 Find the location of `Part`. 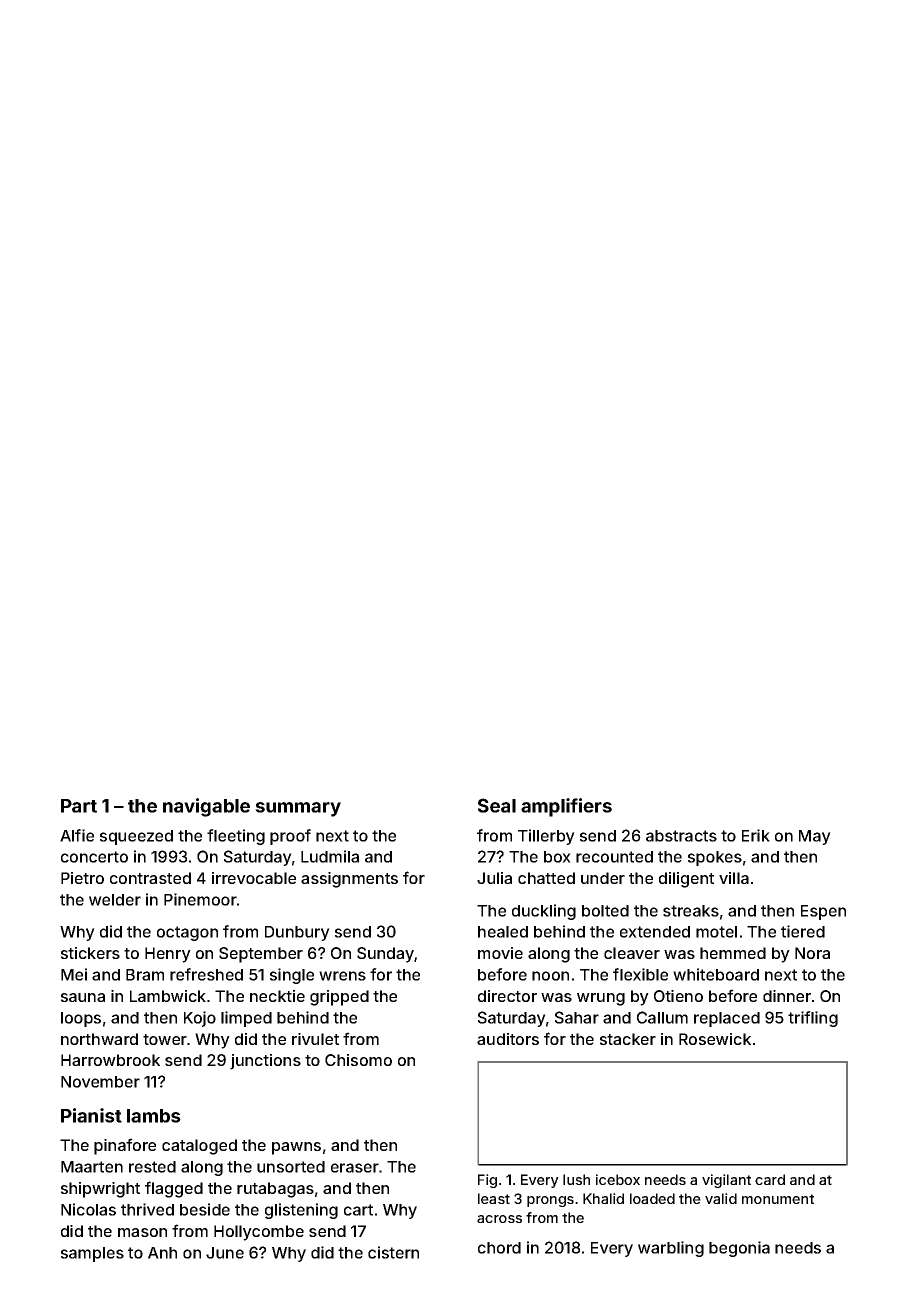

Part is located at coordinates (79, 806).
